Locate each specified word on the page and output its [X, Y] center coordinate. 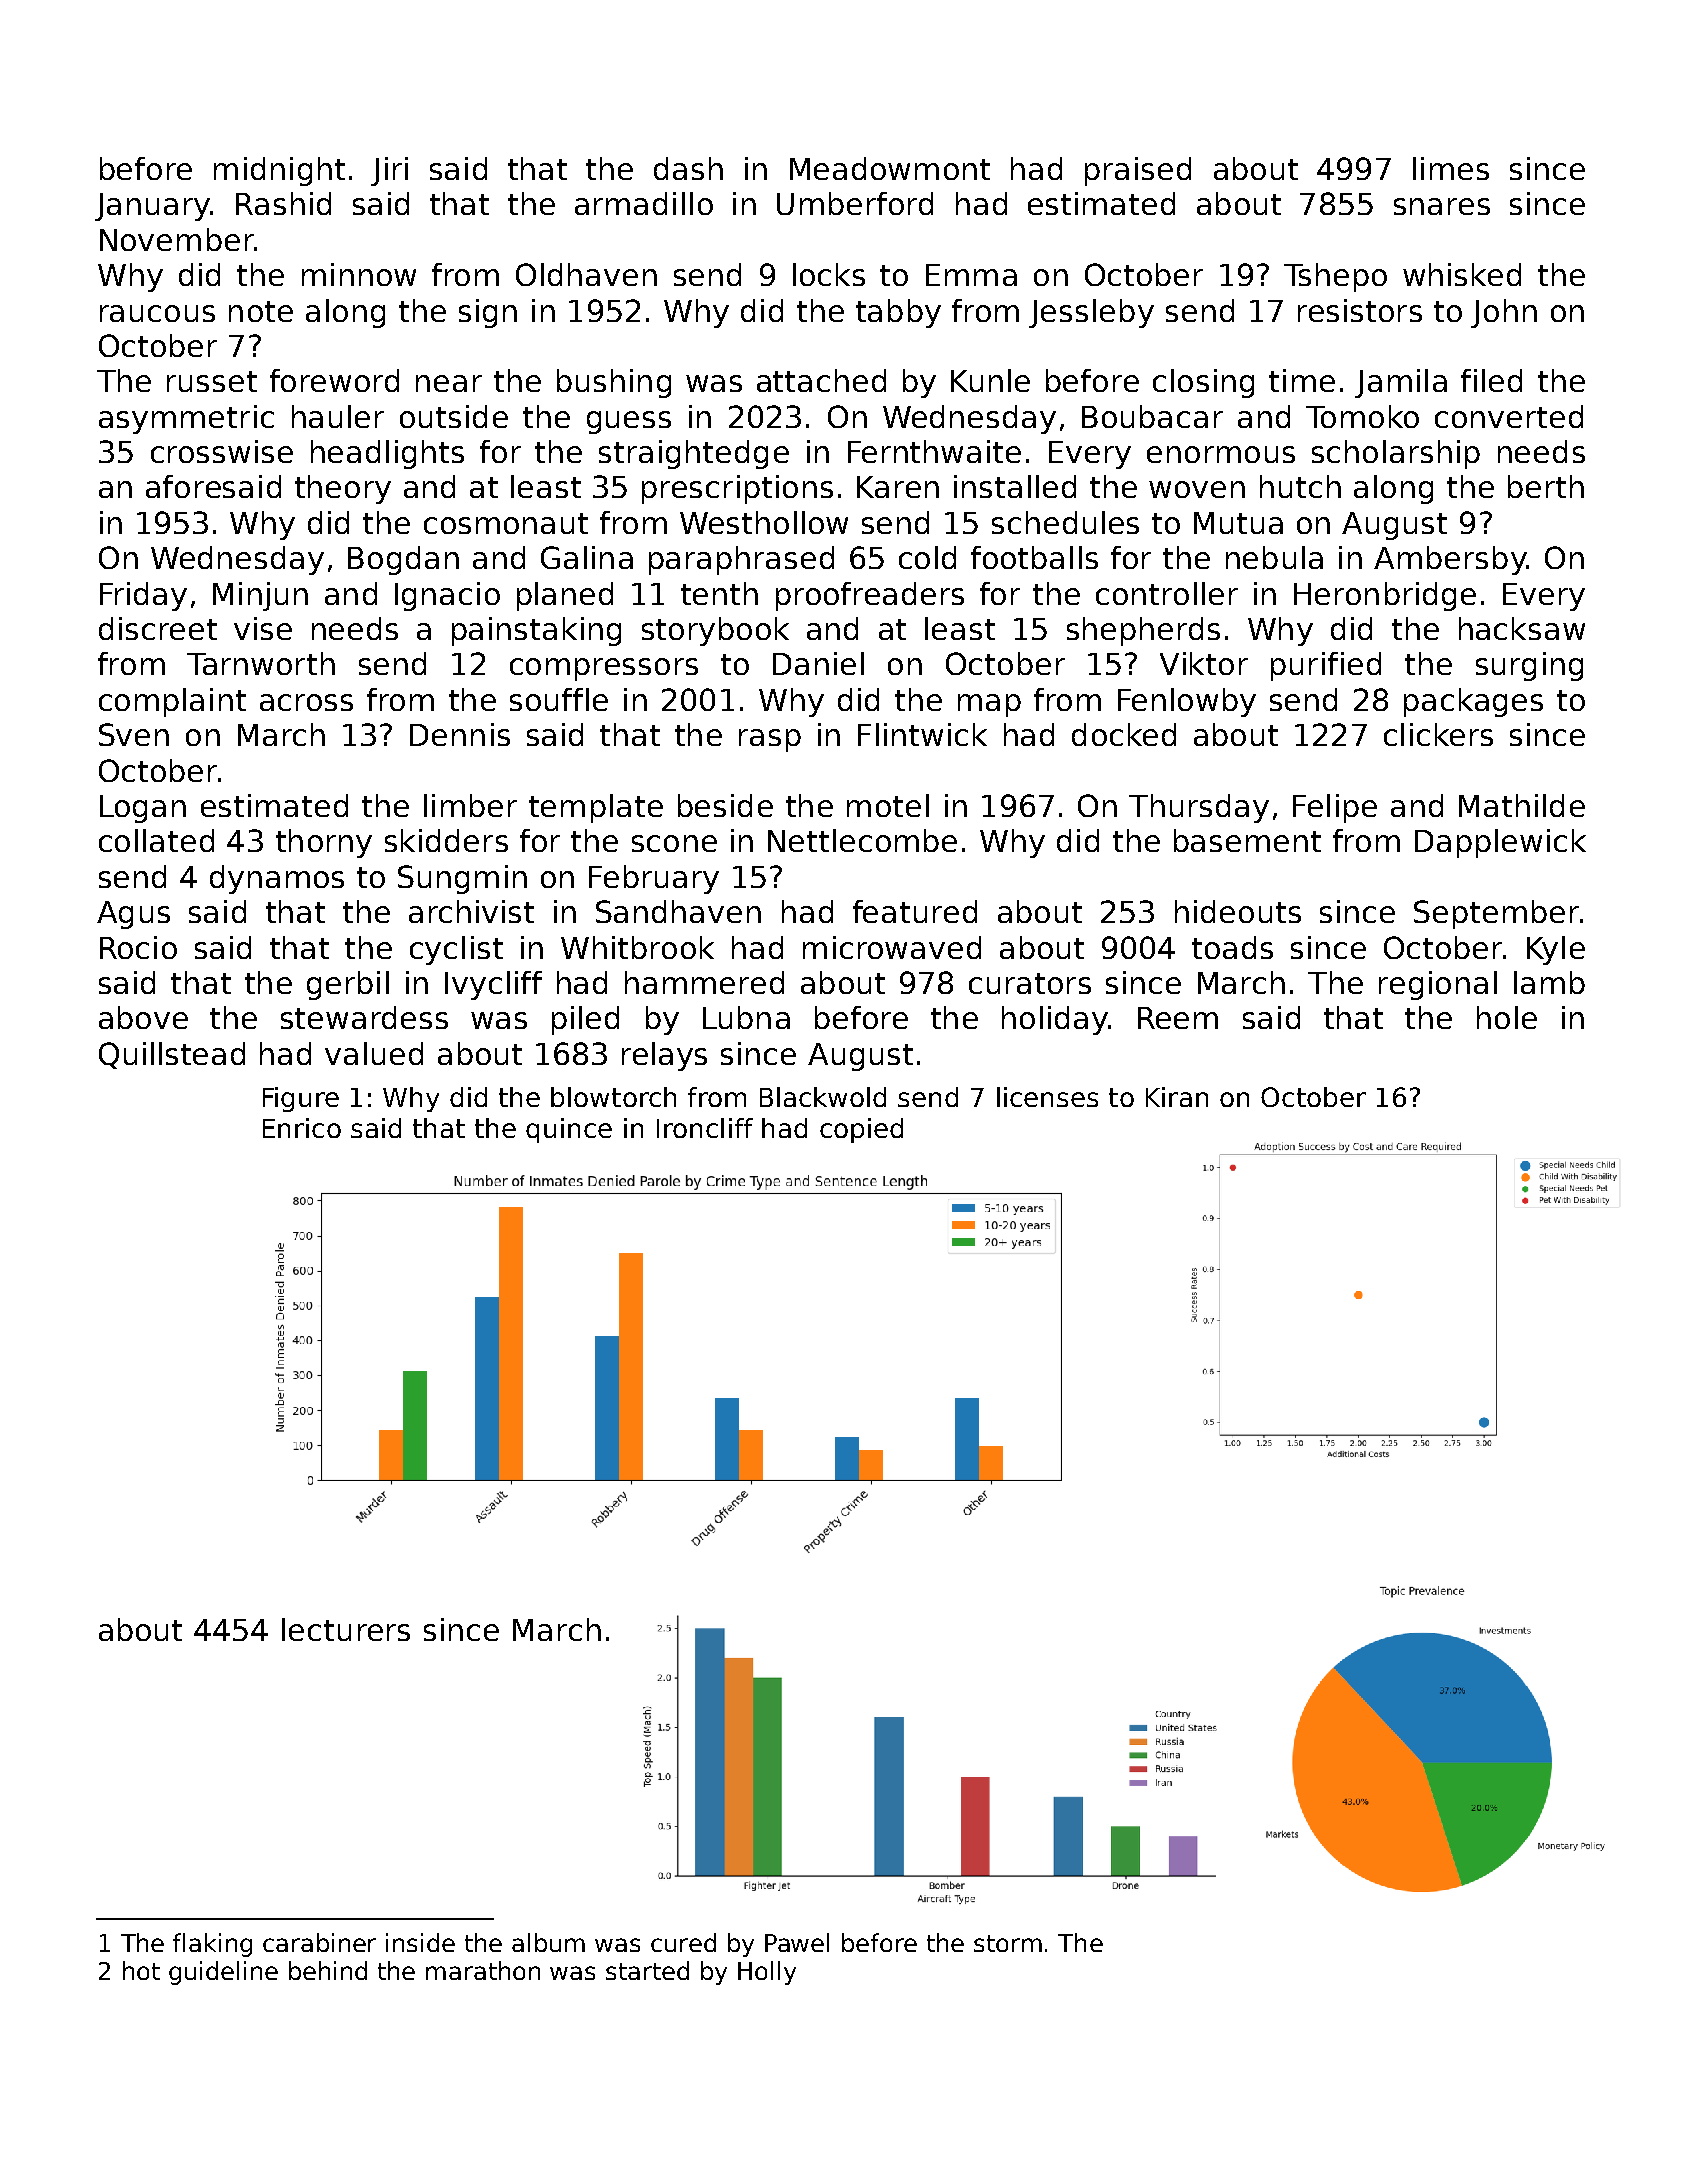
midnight [279, 171]
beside [725, 805]
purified [1326, 666]
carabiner [319, 1942]
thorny [324, 843]
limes [1451, 168]
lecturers [346, 1629]
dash [688, 168]
